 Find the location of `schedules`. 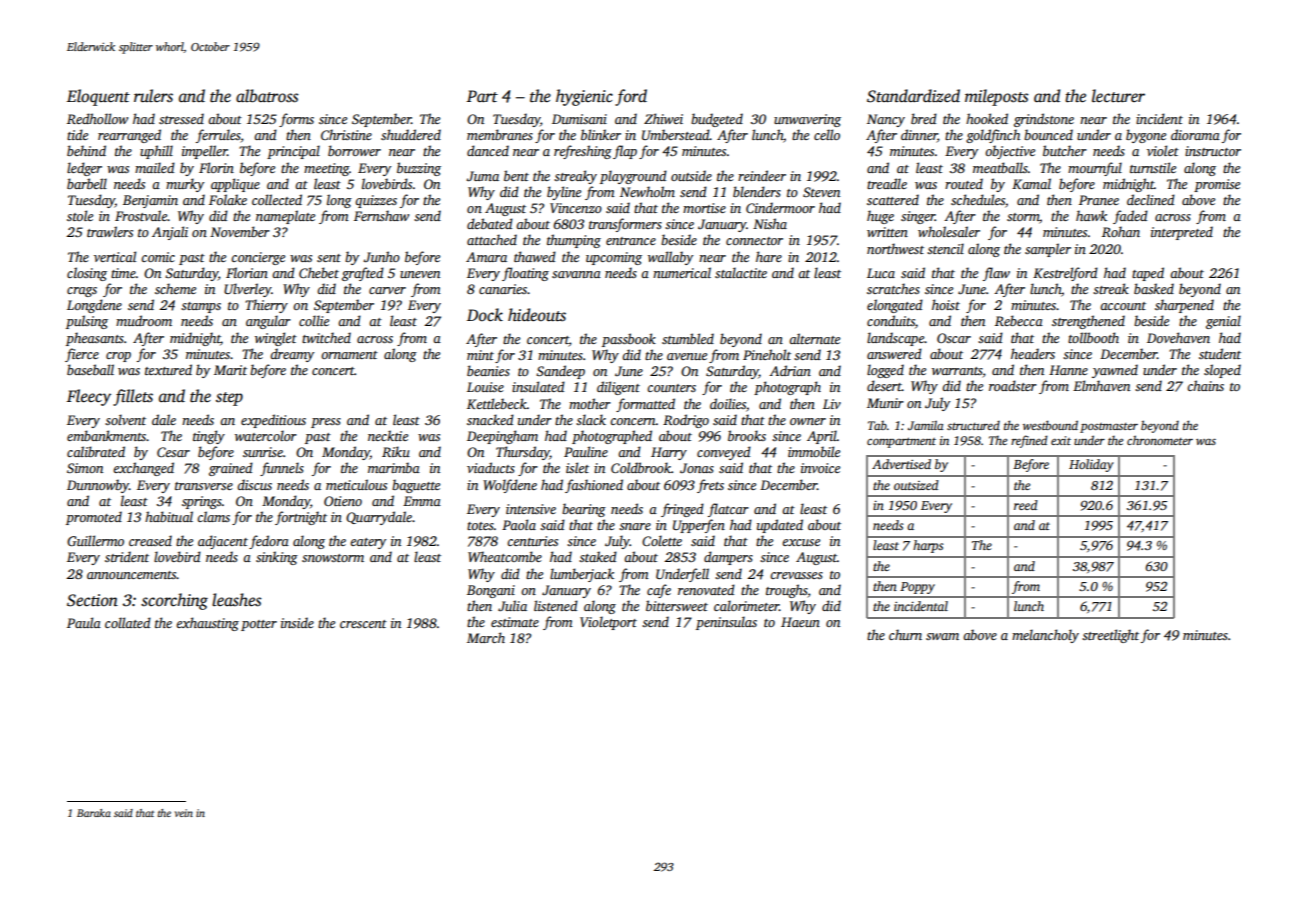

schedules is located at coordinates (978, 199).
